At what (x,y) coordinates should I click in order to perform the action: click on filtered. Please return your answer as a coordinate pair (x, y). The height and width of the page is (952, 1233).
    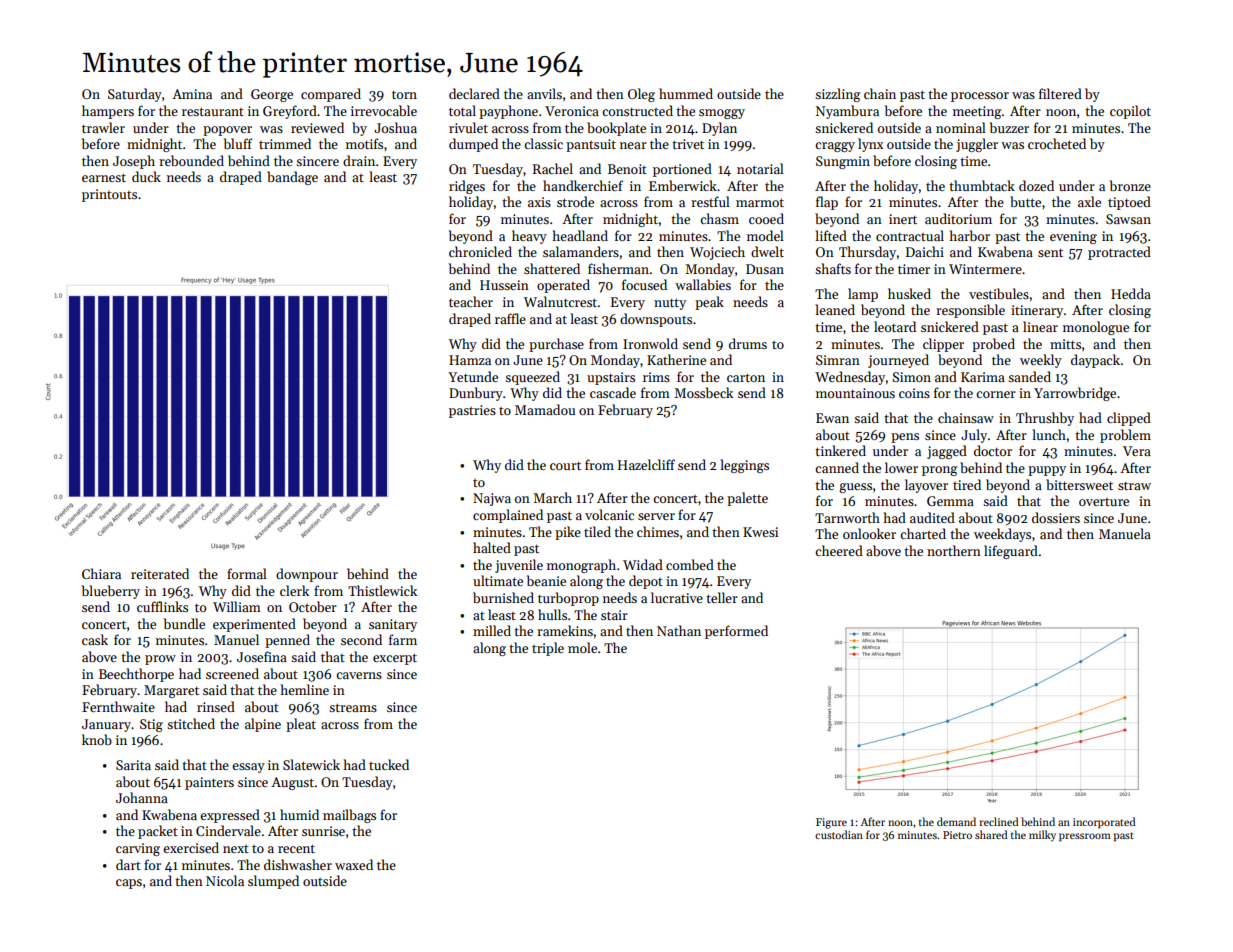
    Looking at the image, I should click on (1060, 93).
